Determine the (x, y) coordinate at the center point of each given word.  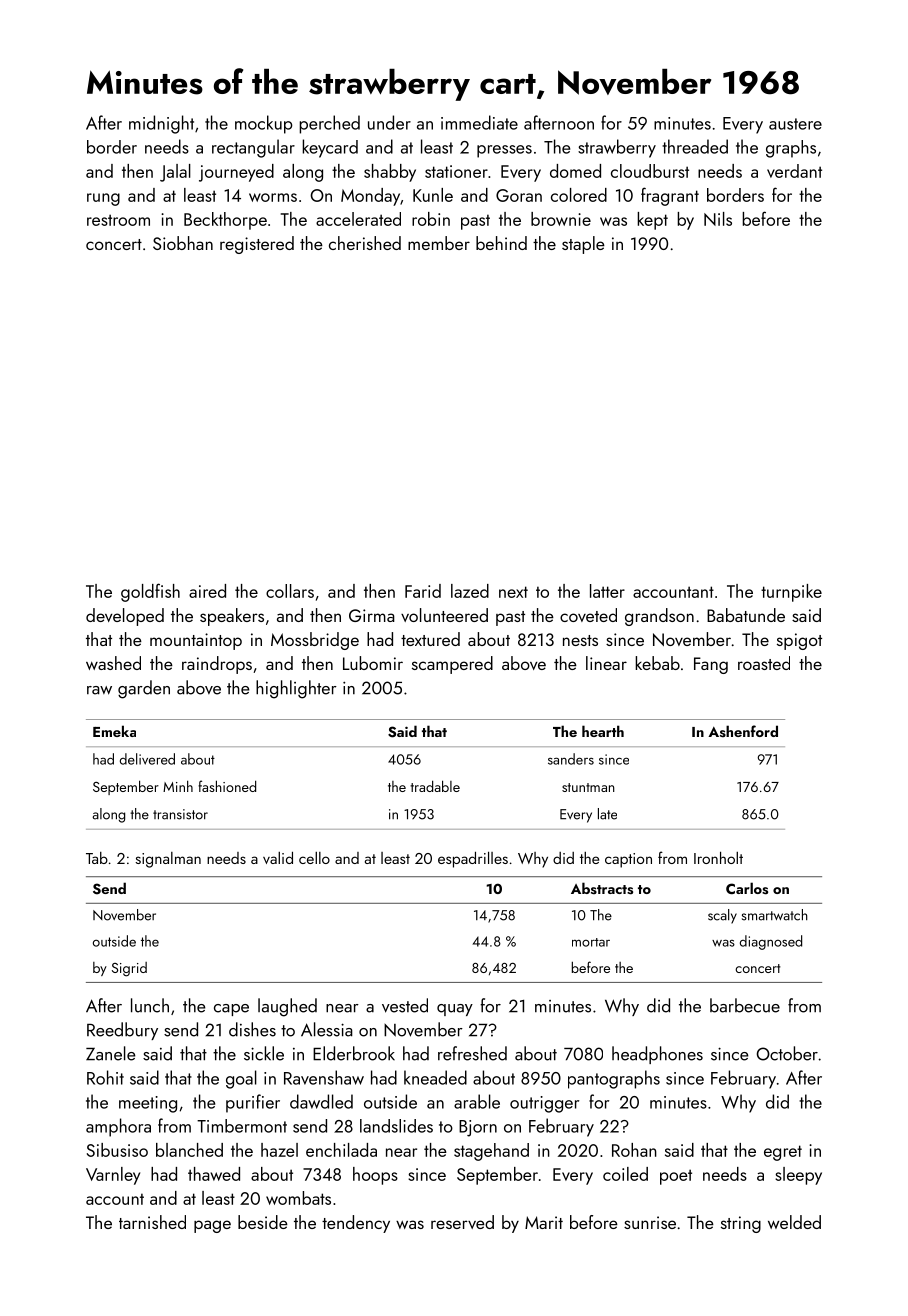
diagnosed (771, 942)
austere (795, 124)
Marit (544, 1222)
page (212, 1226)
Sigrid (129, 969)
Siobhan (183, 243)
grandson (659, 617)
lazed (470, 591)
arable (477, 1101)
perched (329, 124)
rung (103, 199)
